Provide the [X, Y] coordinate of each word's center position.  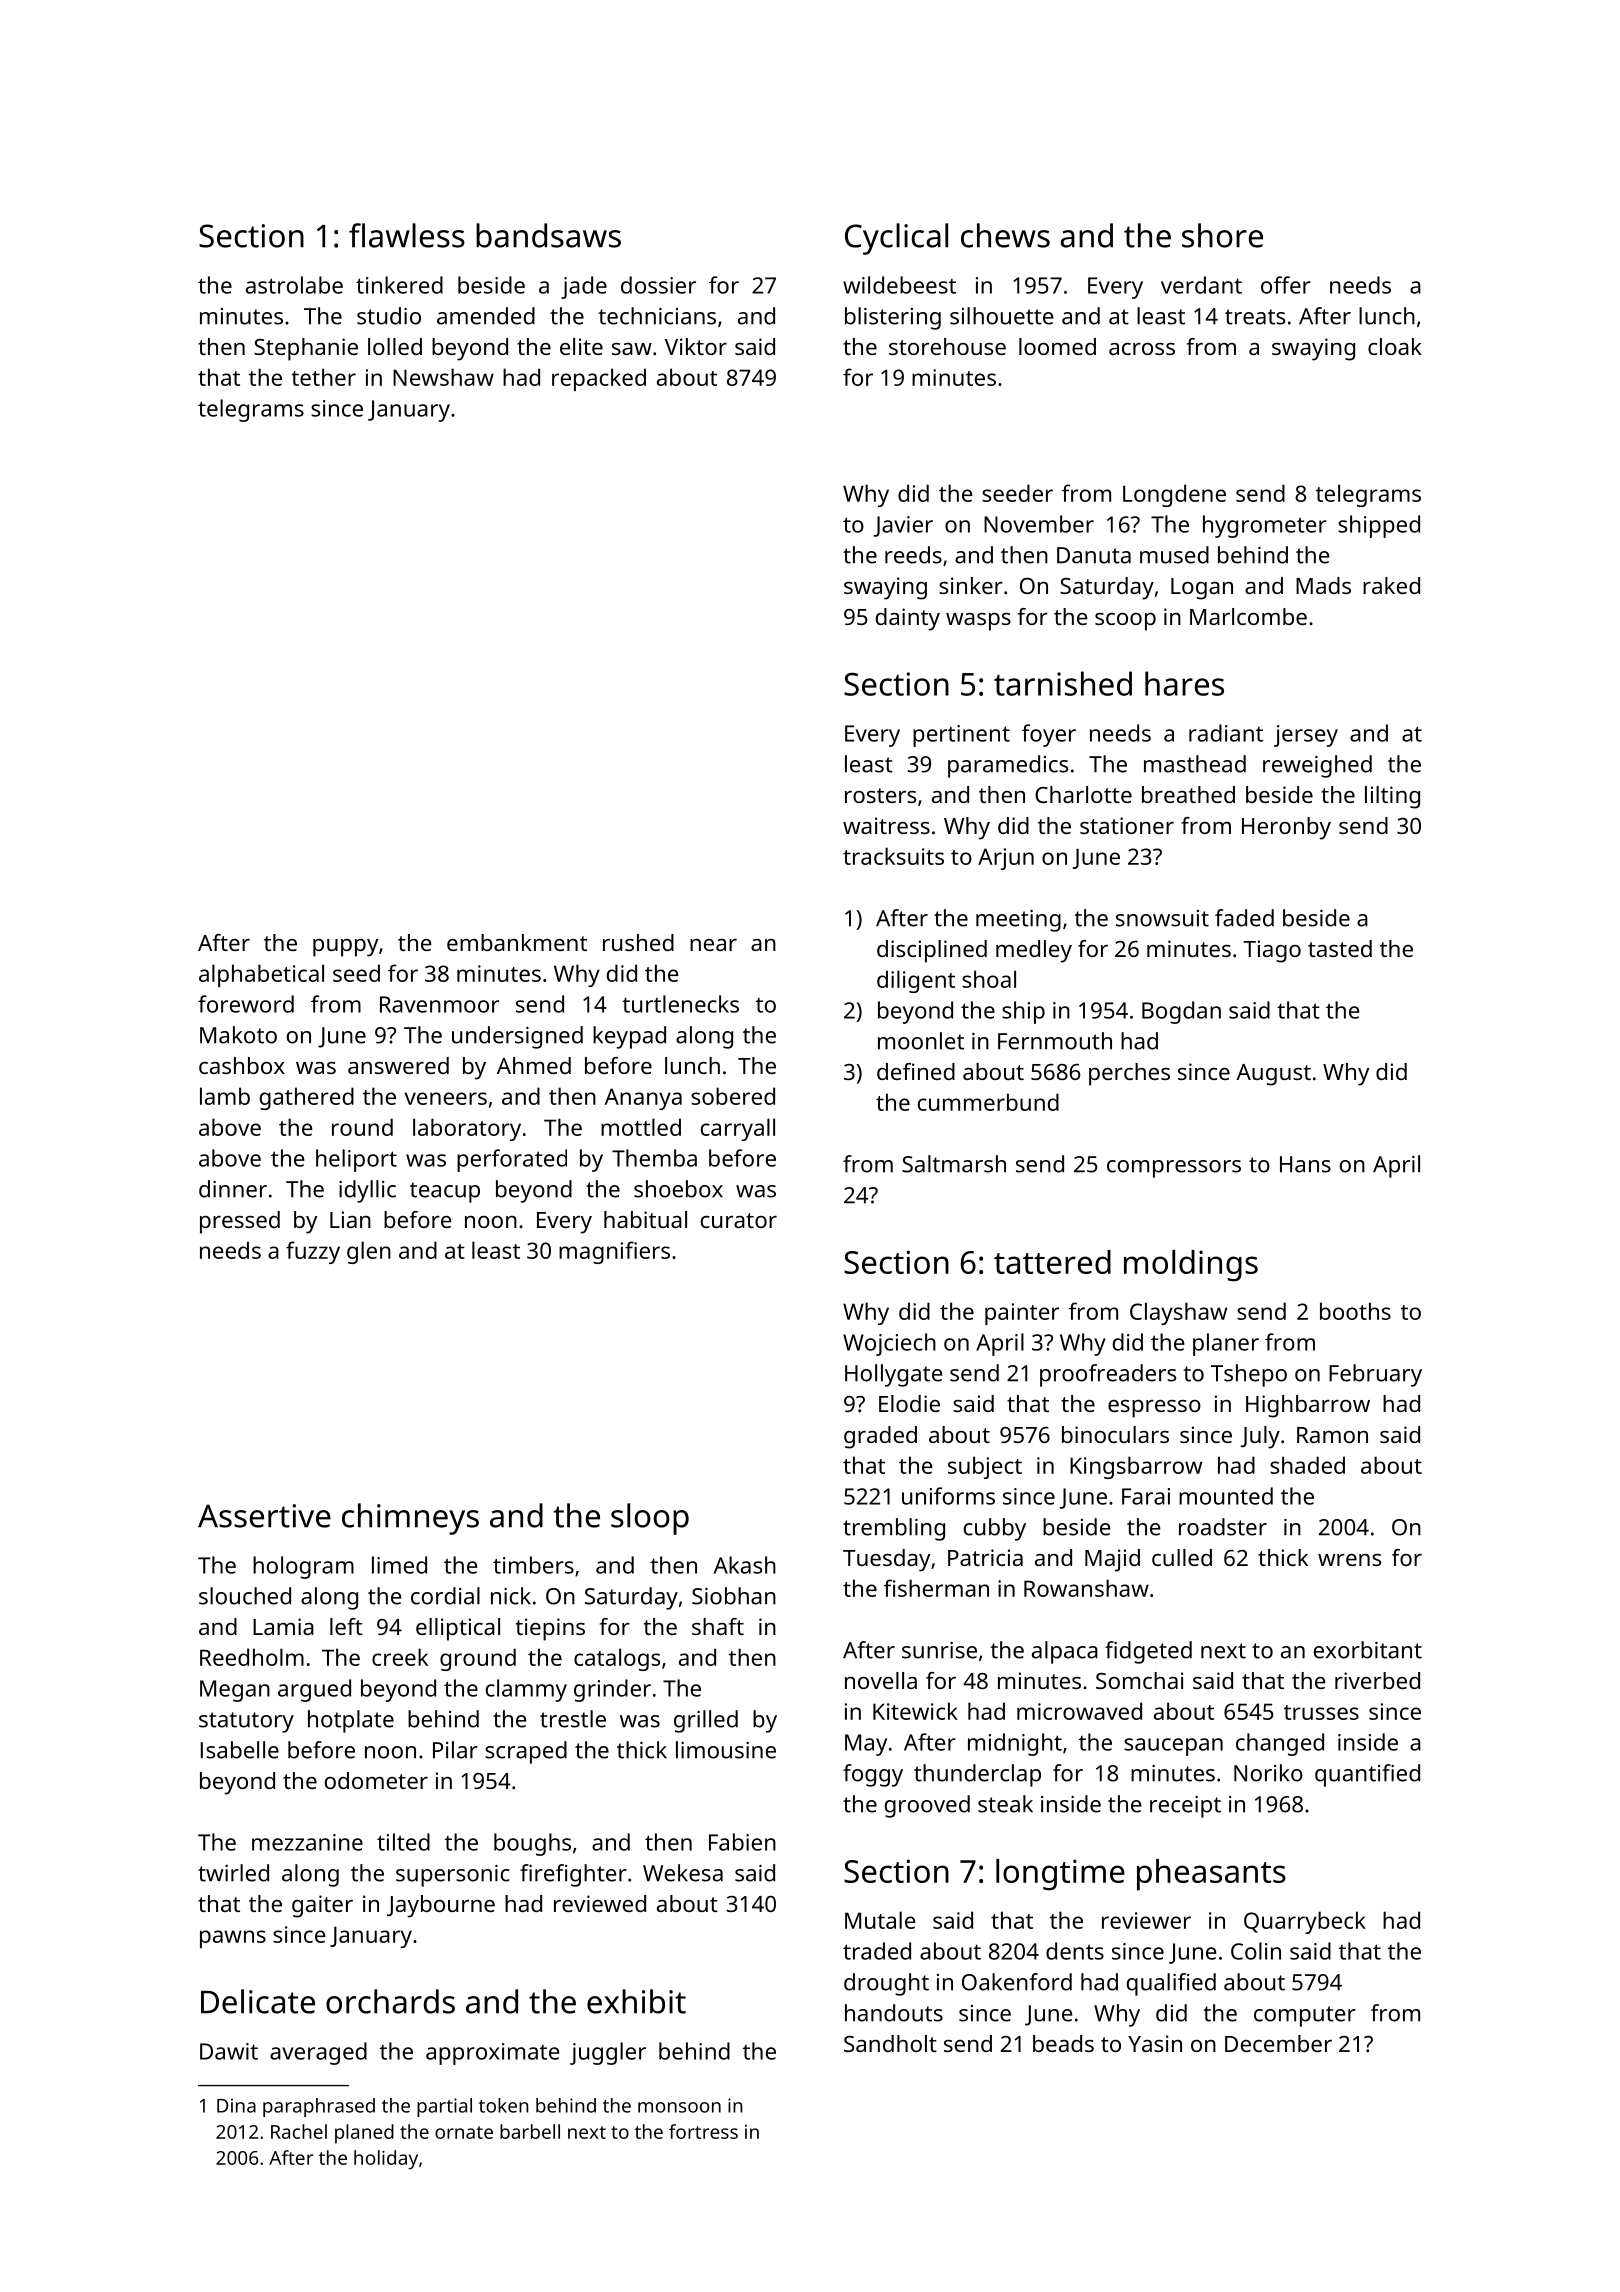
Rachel [299, 2131]
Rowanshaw [1086, 1588]
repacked [599, 379]
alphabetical [261, 975]
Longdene [1174, 495]
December [1278, 2043]
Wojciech [889, 1344]
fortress [703, 2131]
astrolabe [294, 285]
